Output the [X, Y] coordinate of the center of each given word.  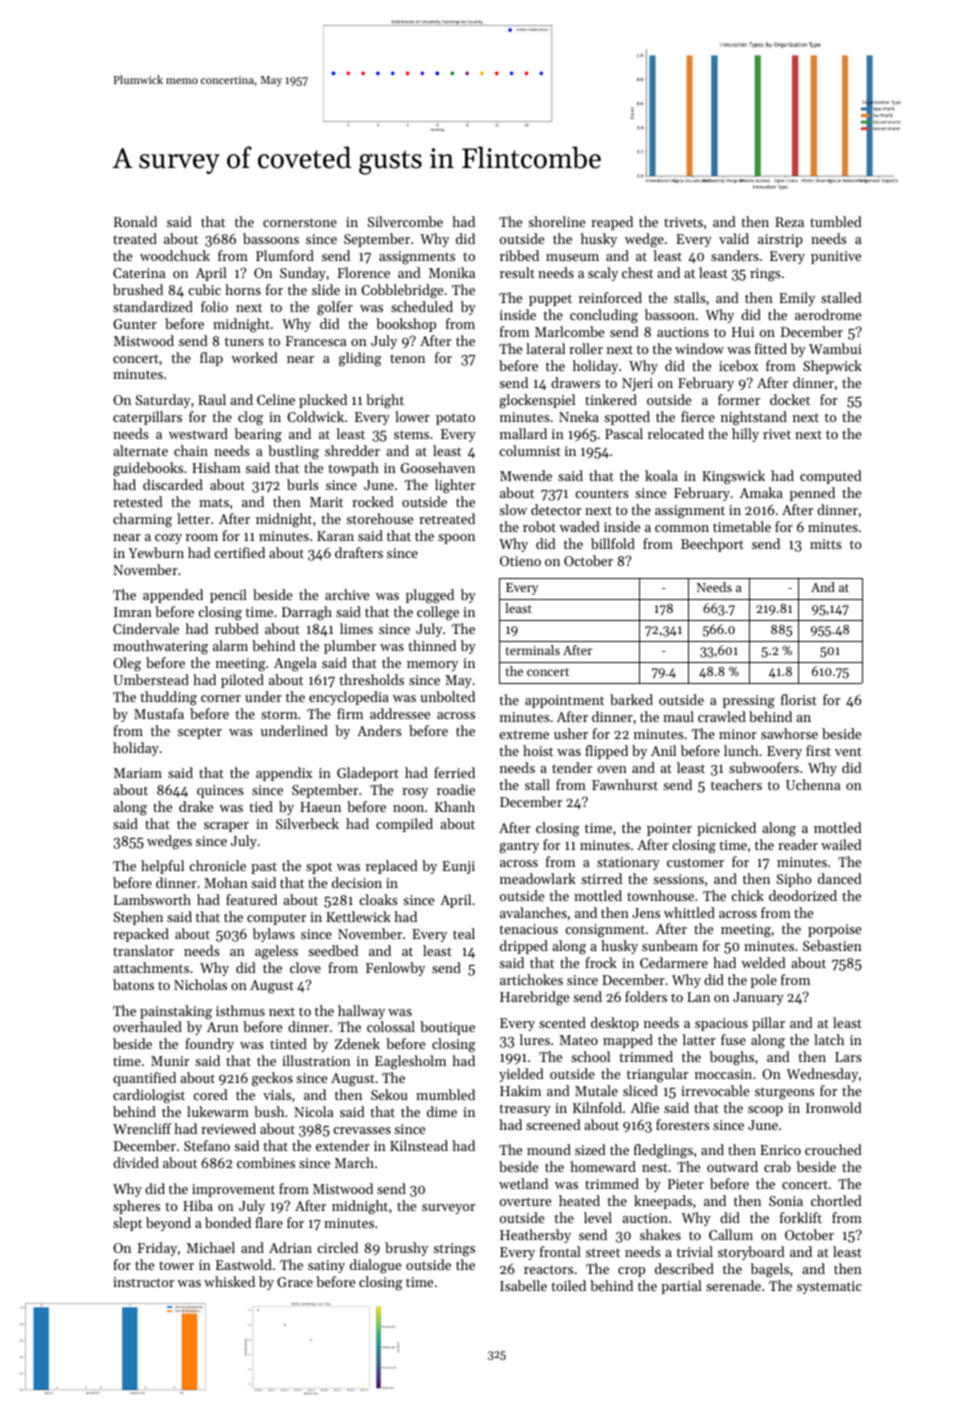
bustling [293, 452]
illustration [316, 1060]
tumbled [836, 221]
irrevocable [715, 1090]
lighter [455, 486]
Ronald [135, 221]
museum [572, 257]
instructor [143, 1282]
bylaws [274, 935]
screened [553, 1124]
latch [829, 1039]
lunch [741, 750]
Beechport [712, 545]
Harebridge [534, 998]
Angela [295, 664]
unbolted [447, 696]
